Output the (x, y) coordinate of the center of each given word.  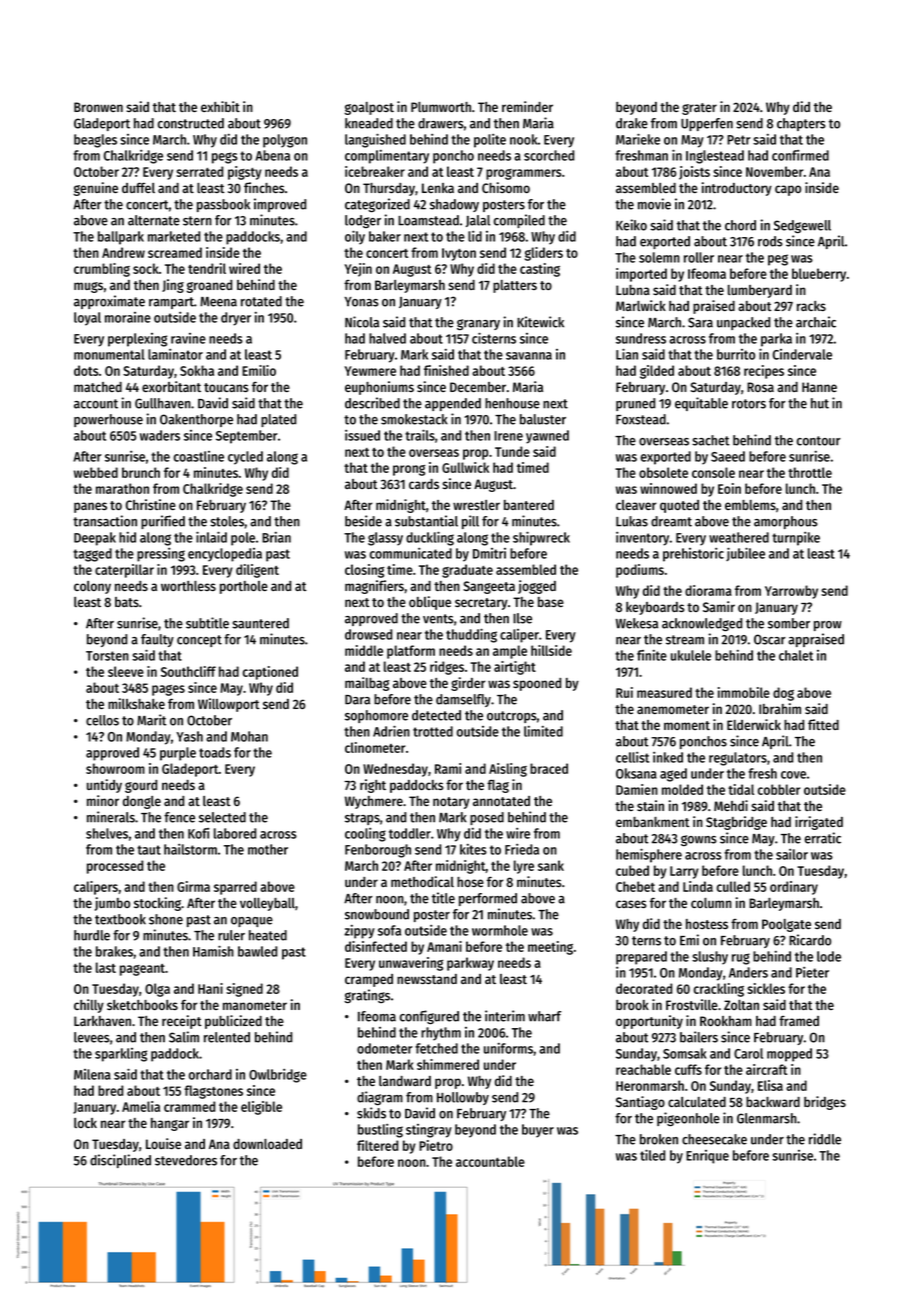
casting (540, 270)
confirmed (800, 155)
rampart (171, 303)
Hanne (819, 387)
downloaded (267, 1144)
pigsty (245, 173)
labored (235, 833)
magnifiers (374, 587)
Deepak (95, 539)
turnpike (796, 539)
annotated (501, 801)
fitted (823, 724)
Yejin (358, 270)
